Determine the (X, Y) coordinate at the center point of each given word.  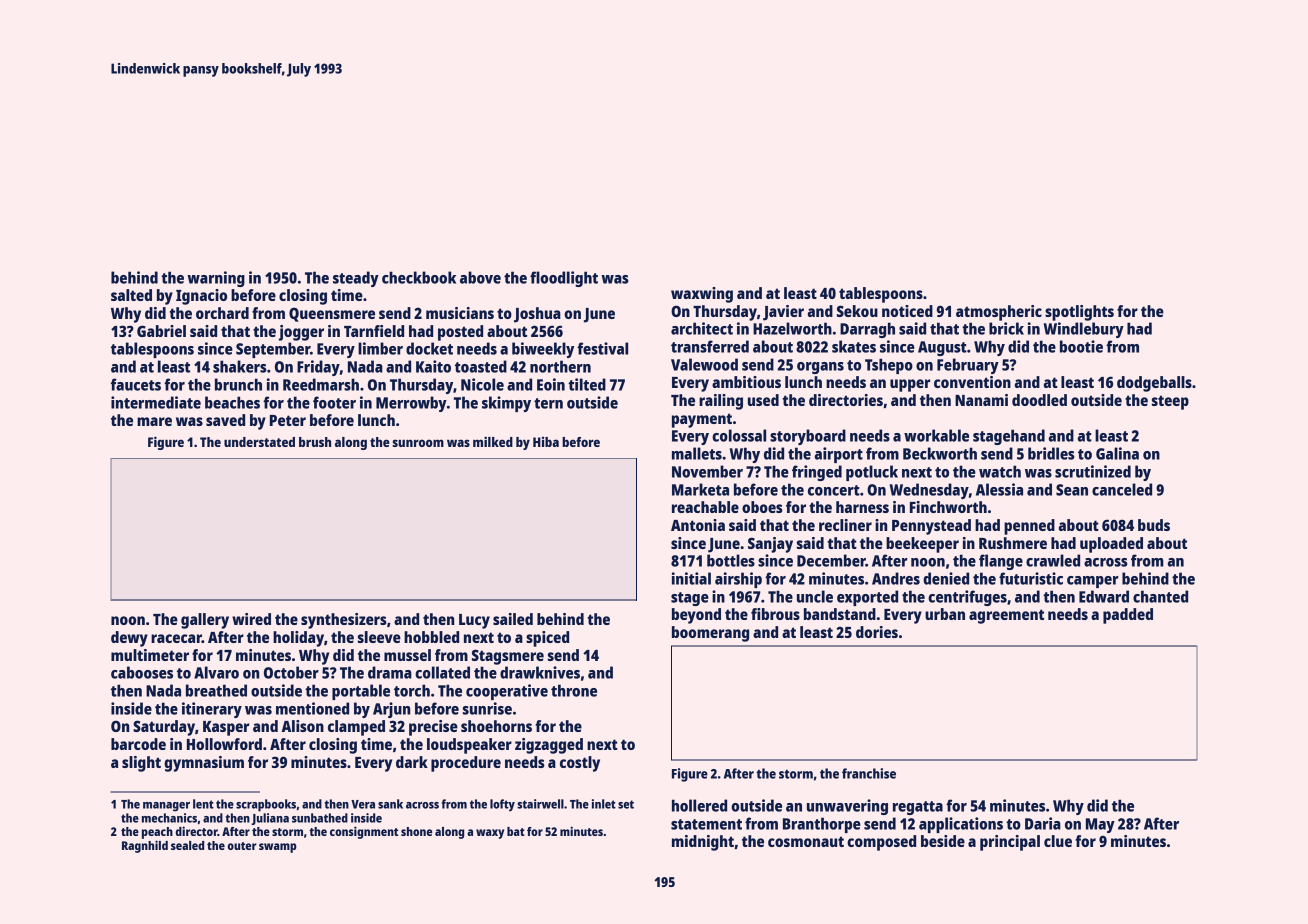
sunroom (418, 443)
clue (1058, 841)
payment (702, 420)
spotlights (1079, 313)
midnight (703, 843)
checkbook (419, 277)
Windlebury (1084, 330)
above (480, 277)
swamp (278, 848)
